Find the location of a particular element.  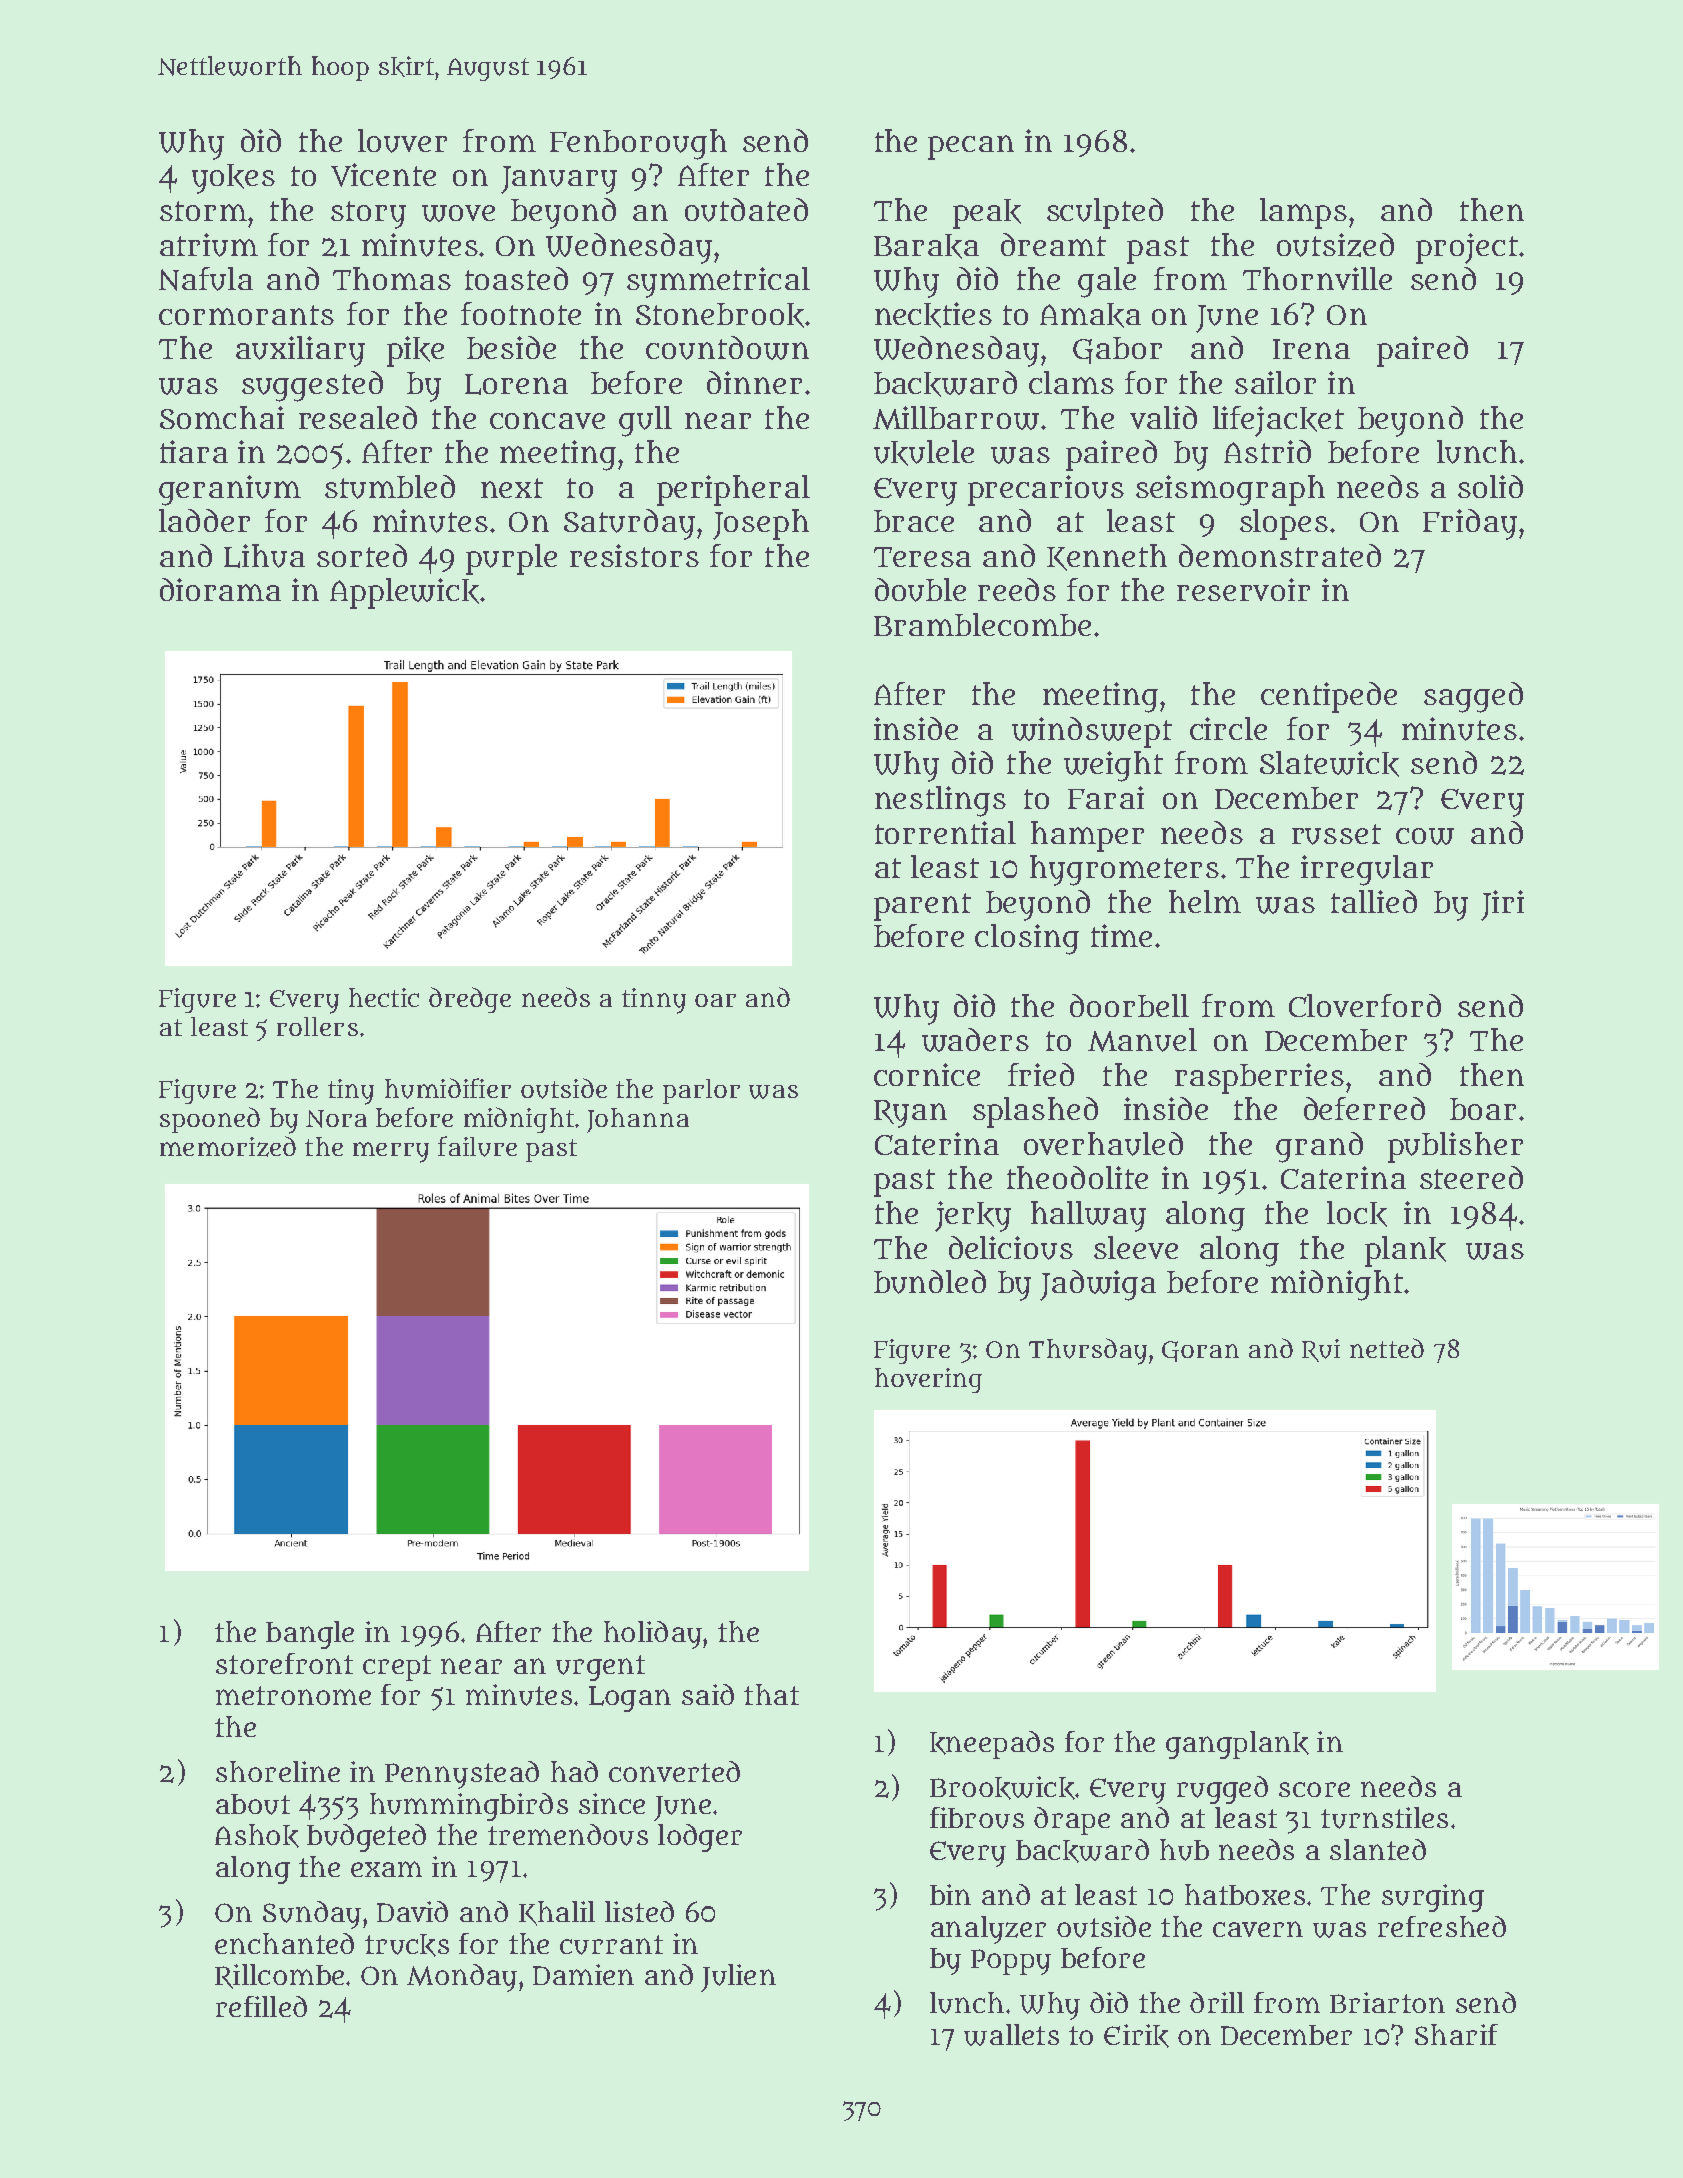

bangle is located at coordinates (310, 1635).
